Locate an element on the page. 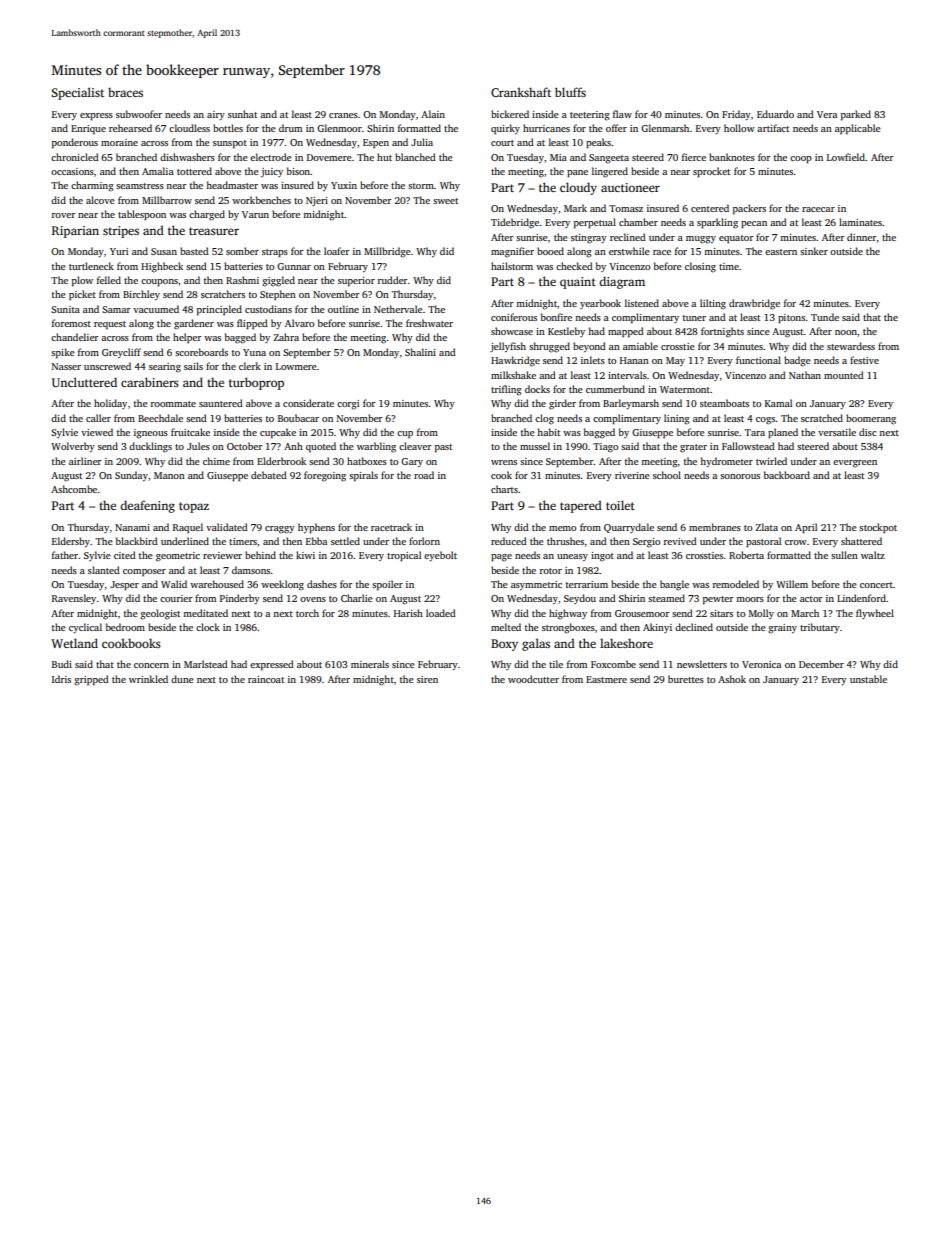  hurricanes is located at coordinates (546, 128).
